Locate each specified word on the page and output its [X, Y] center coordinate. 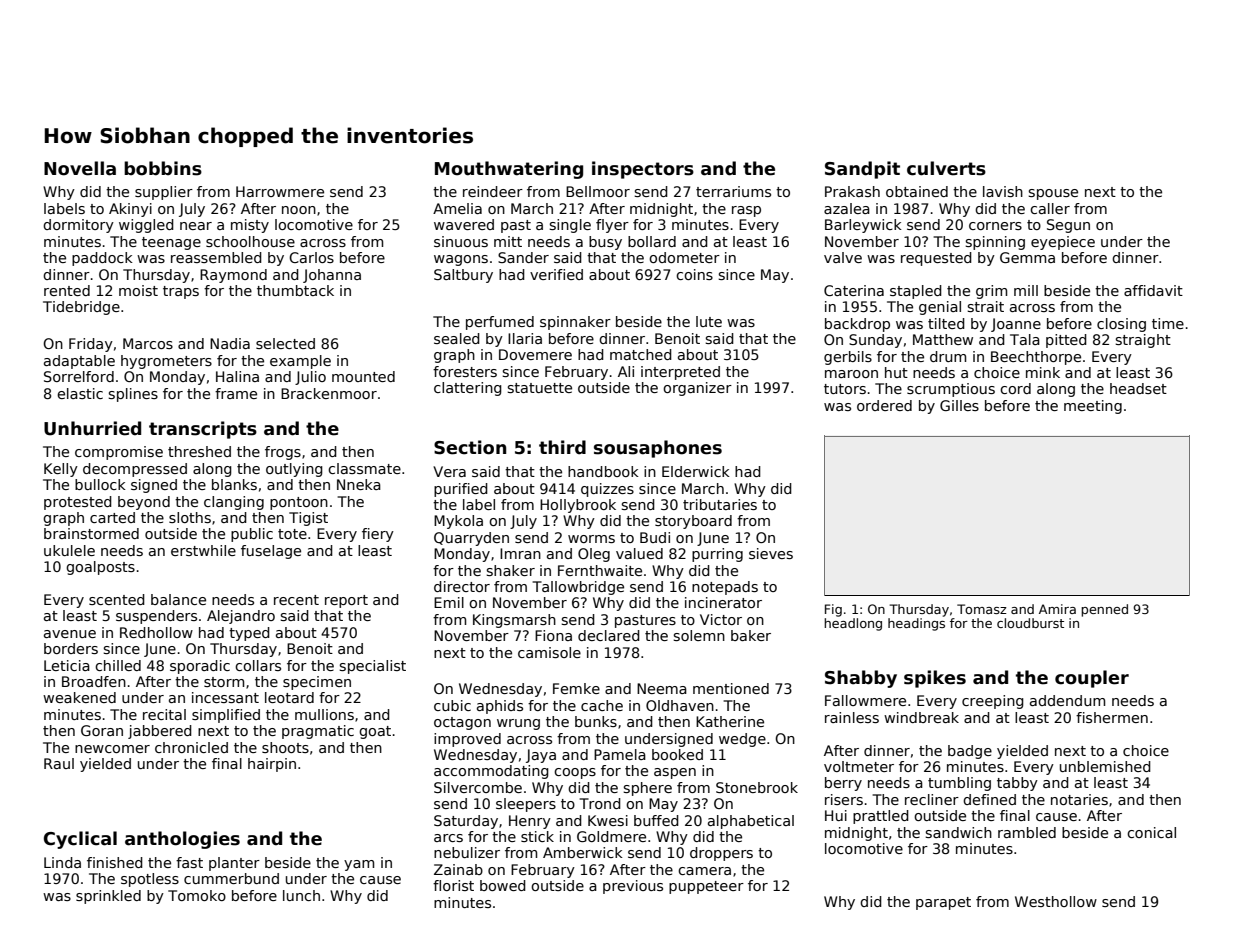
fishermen [1112, 717]
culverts [946, 168]
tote [292, 534]
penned [1104, 610]
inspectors [643, 170]
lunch [301, 895]
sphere [647, 789]
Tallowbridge [578, 588]
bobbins [163, 168]
